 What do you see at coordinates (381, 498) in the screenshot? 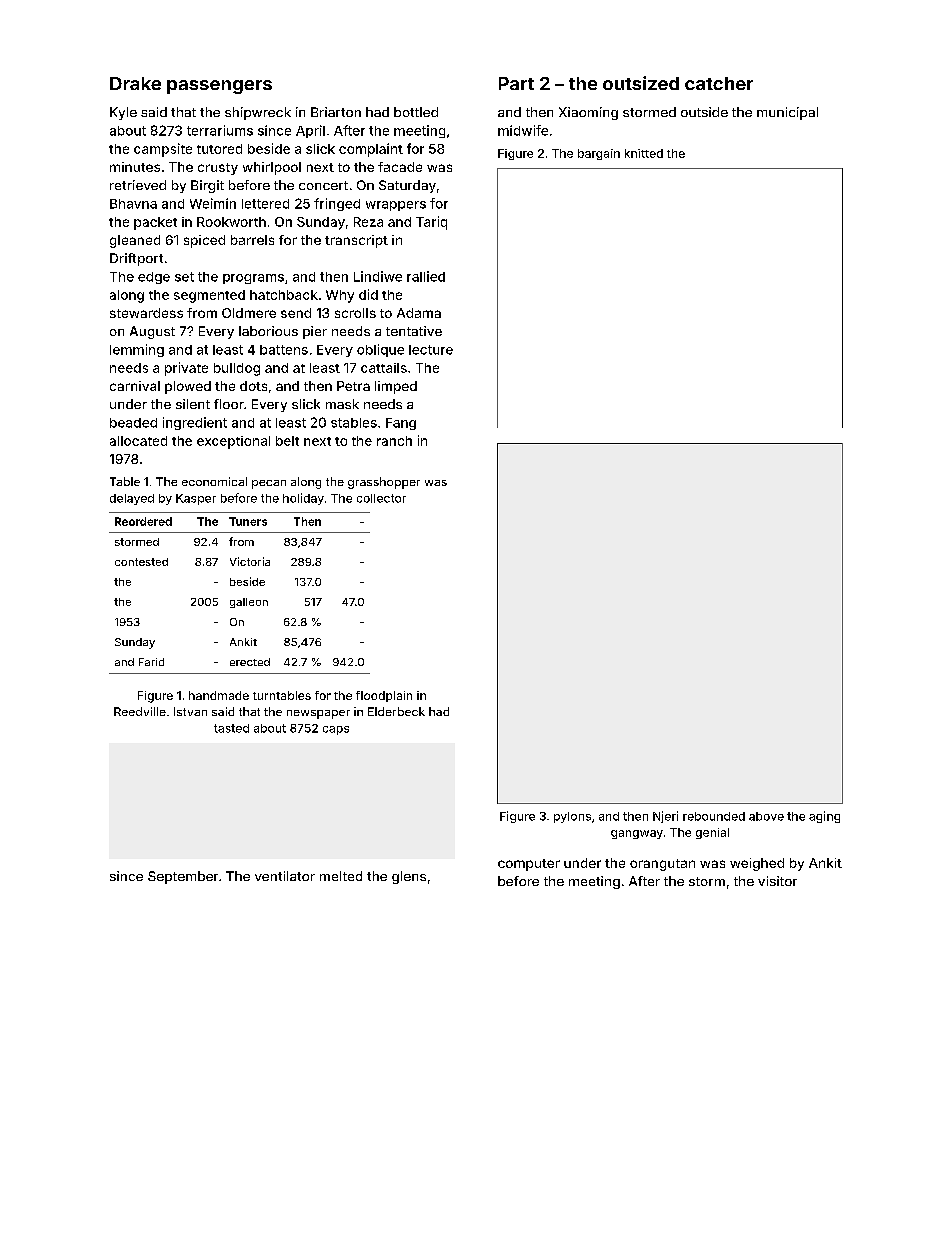
I see `collector` at bounding box center [381, 498].
